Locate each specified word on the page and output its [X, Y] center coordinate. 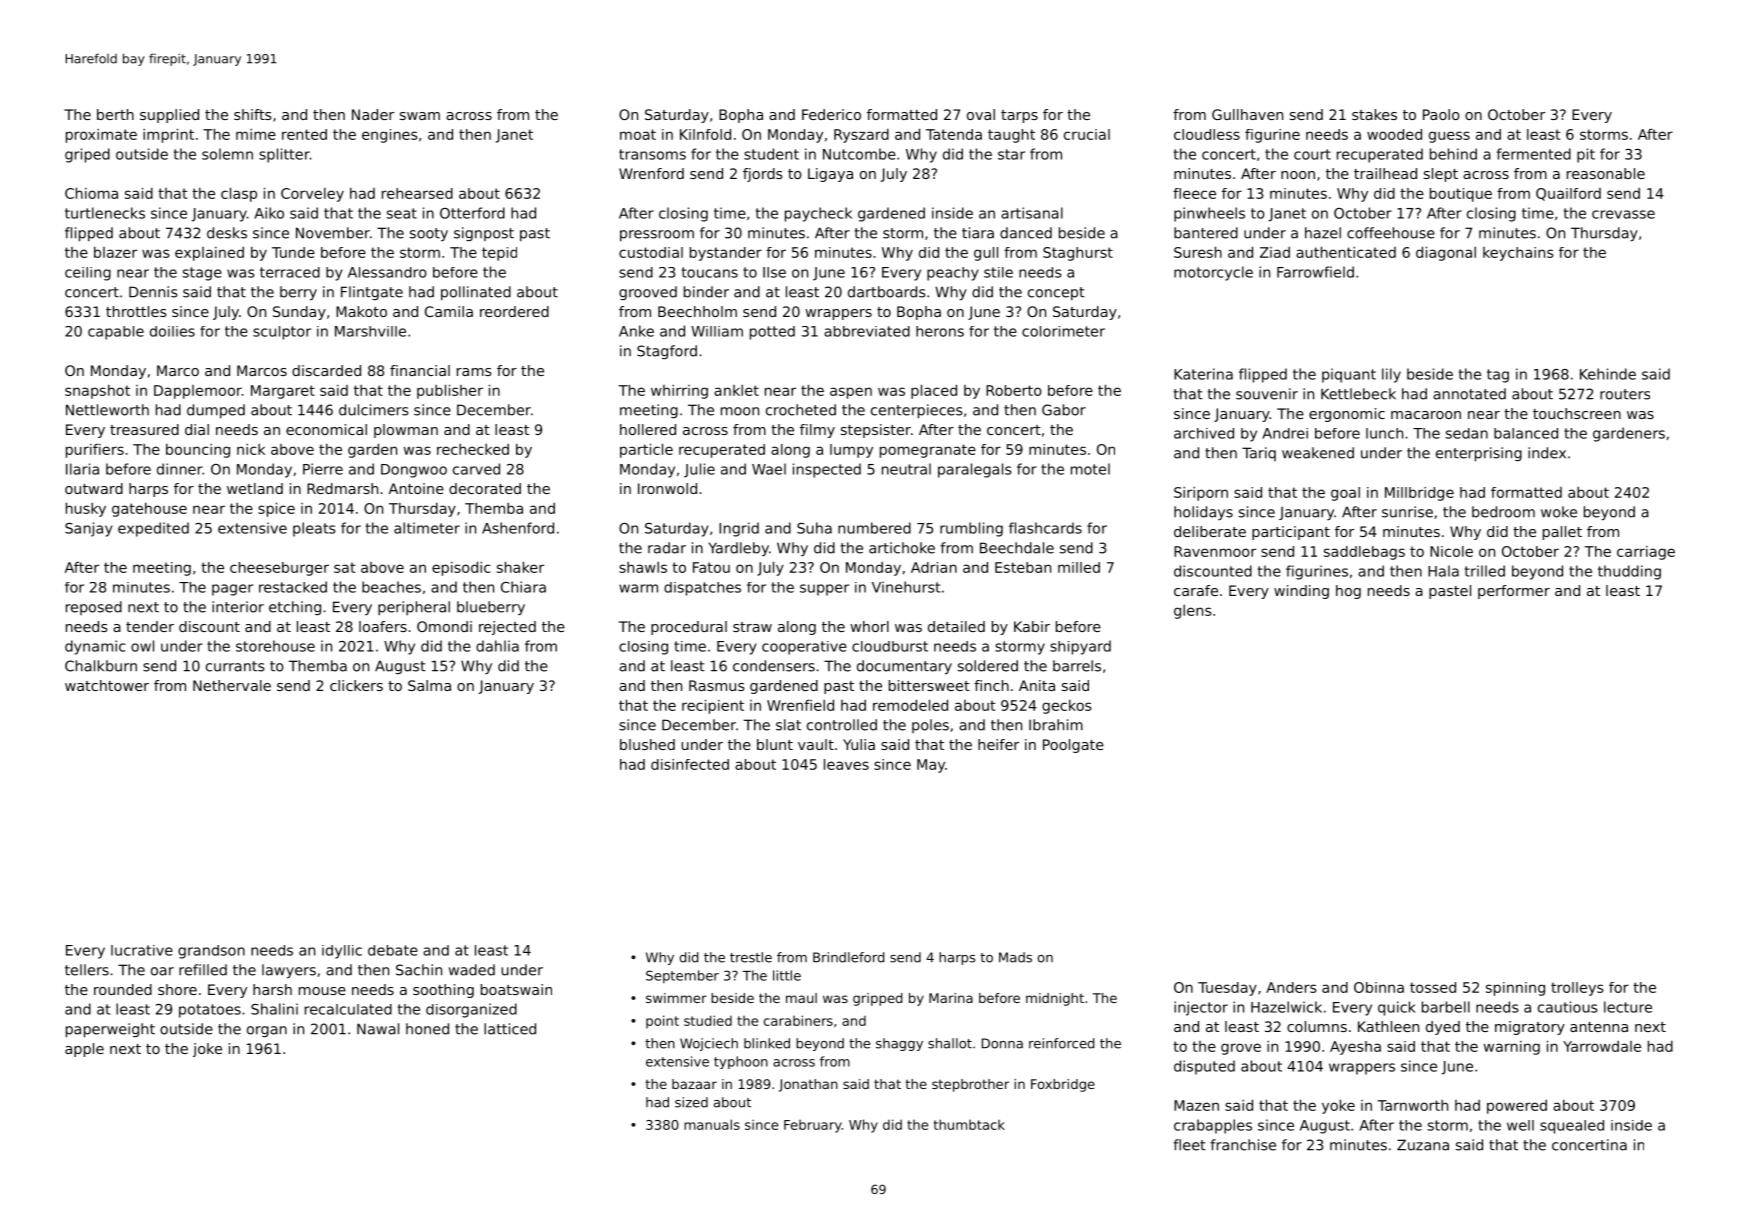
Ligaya [830, 175]
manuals [712, 1124]
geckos [1067, 707]
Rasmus [717, 685]
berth [115, 114]
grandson [211, 952]
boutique [1461, 195]
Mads [1015, 957]
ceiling [88, 274]
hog [1348, 592]
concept [1056, 293]
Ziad [1275, 252]
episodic [461, 568]
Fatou [711, 567]
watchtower [107, 685]
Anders [1291, 987]
